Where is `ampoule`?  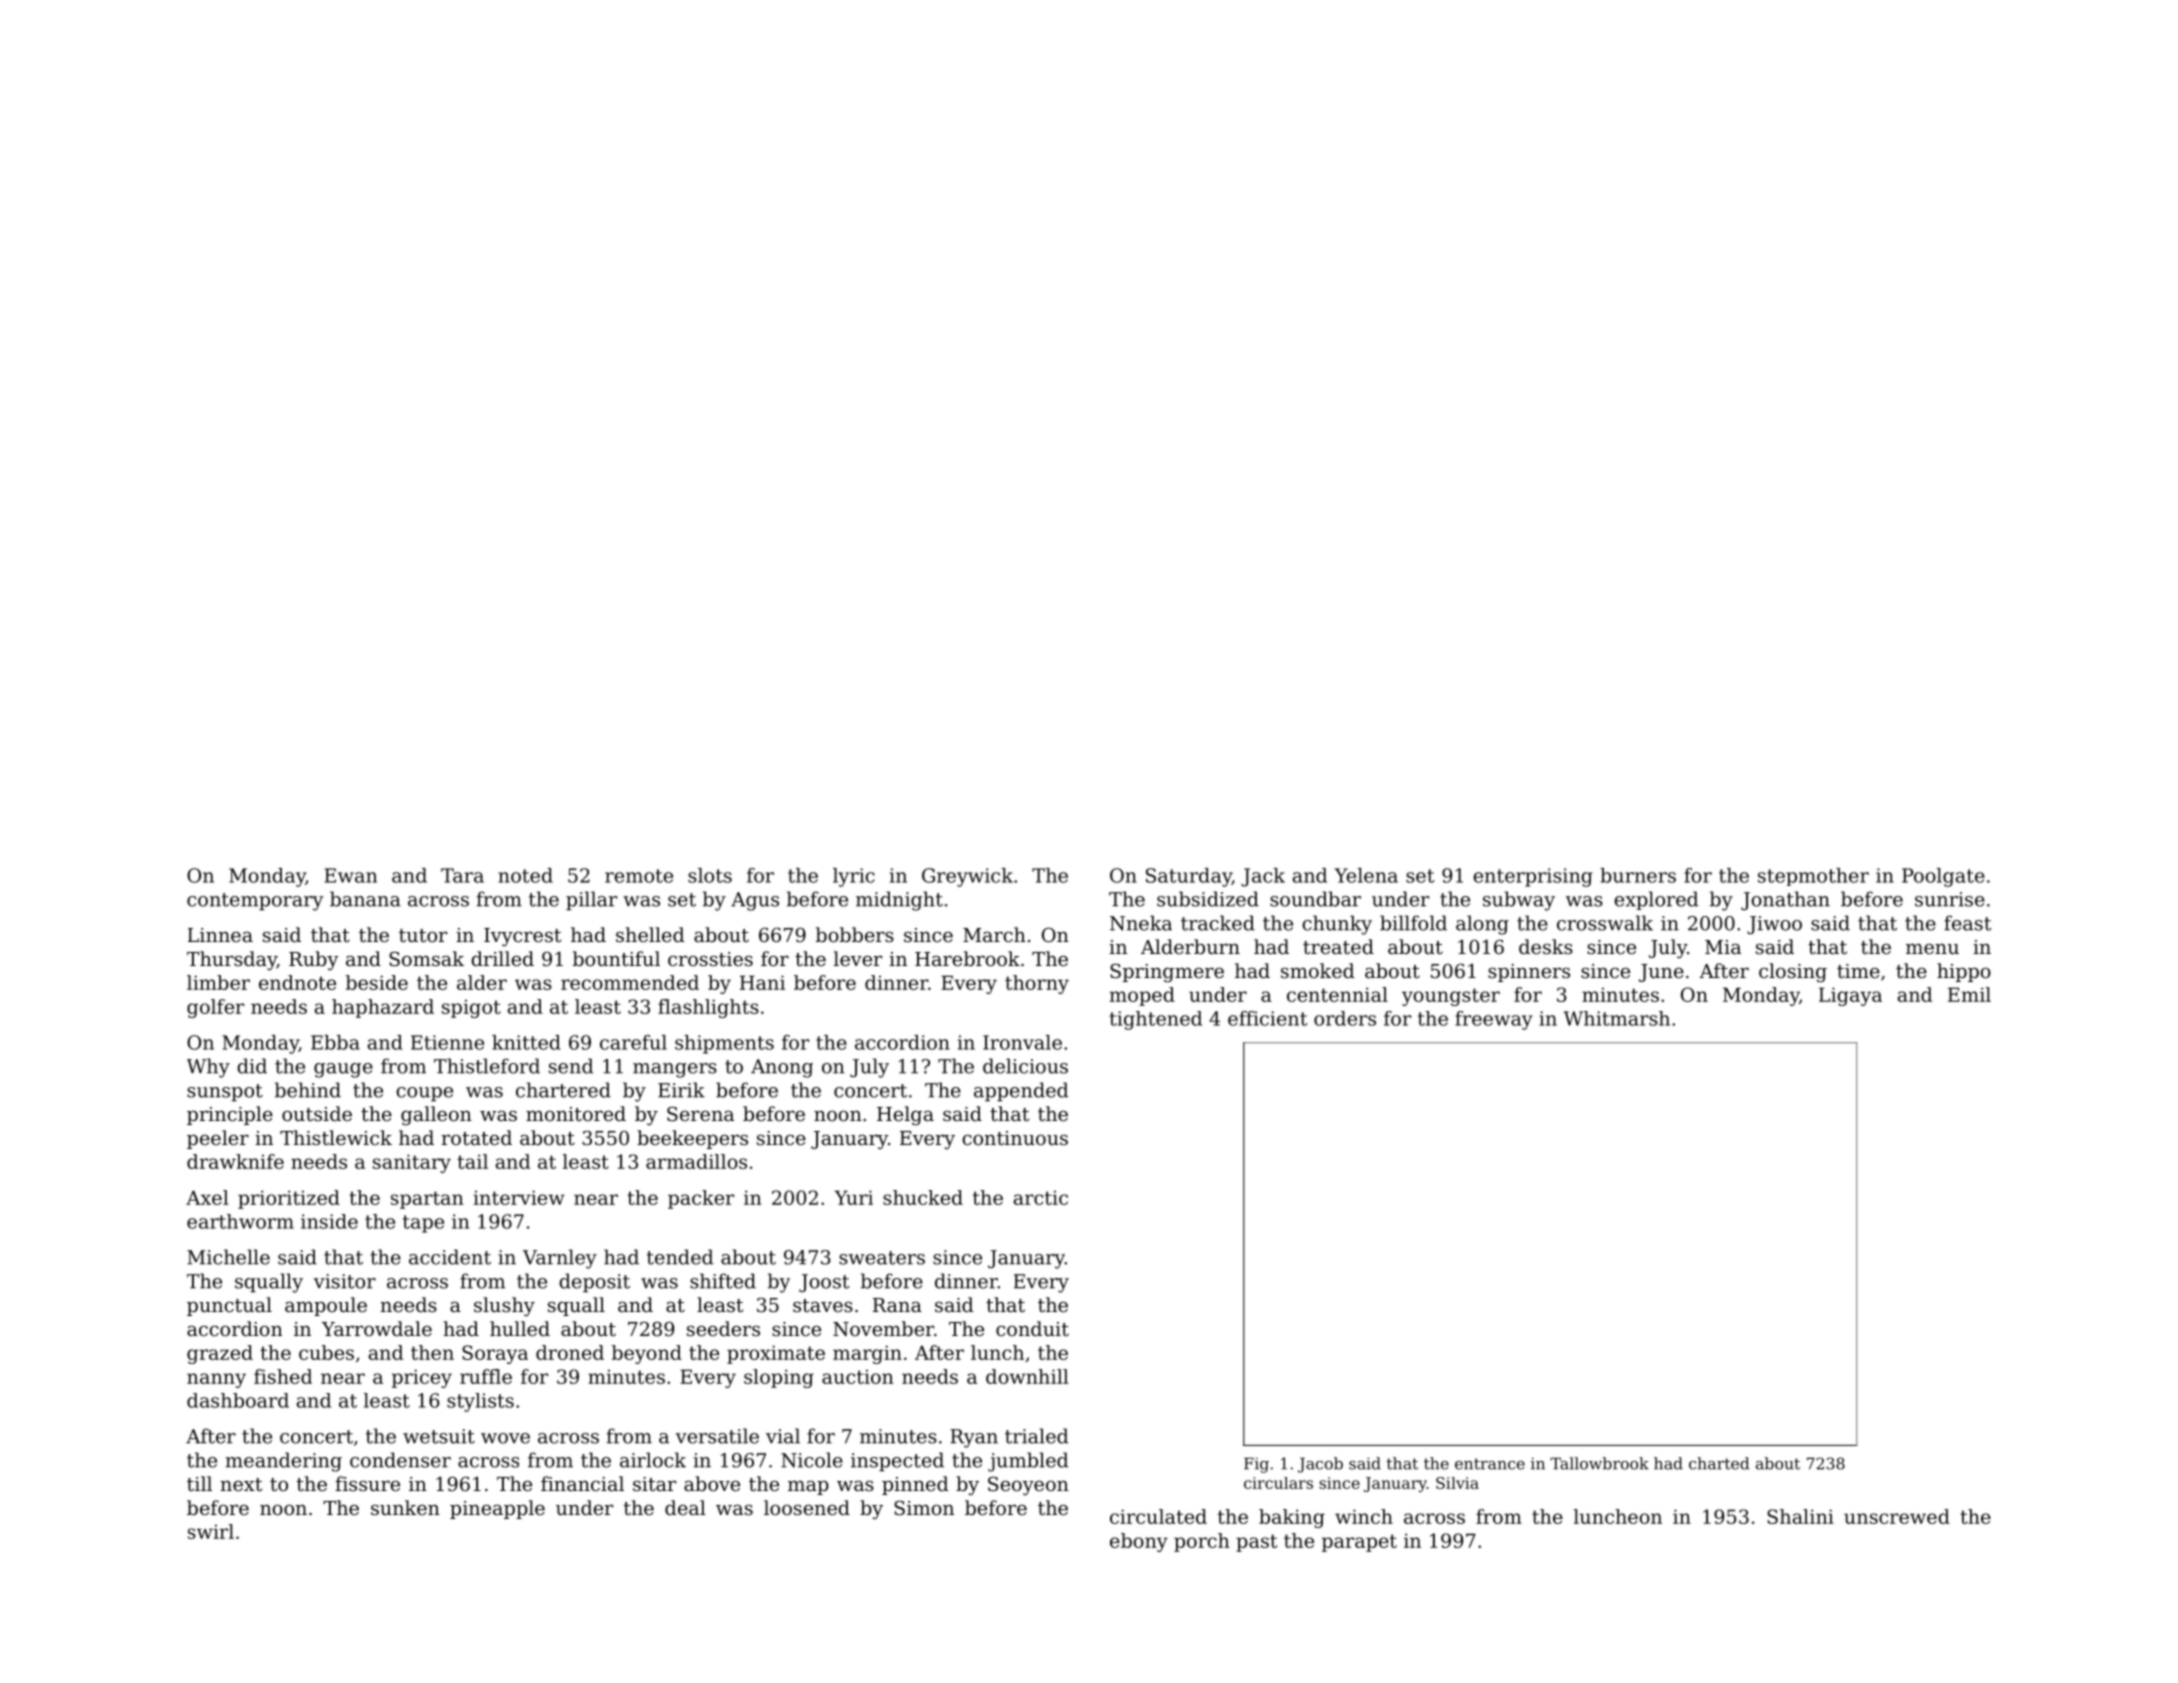 ampoule is located at coordinates (326, 1306).
